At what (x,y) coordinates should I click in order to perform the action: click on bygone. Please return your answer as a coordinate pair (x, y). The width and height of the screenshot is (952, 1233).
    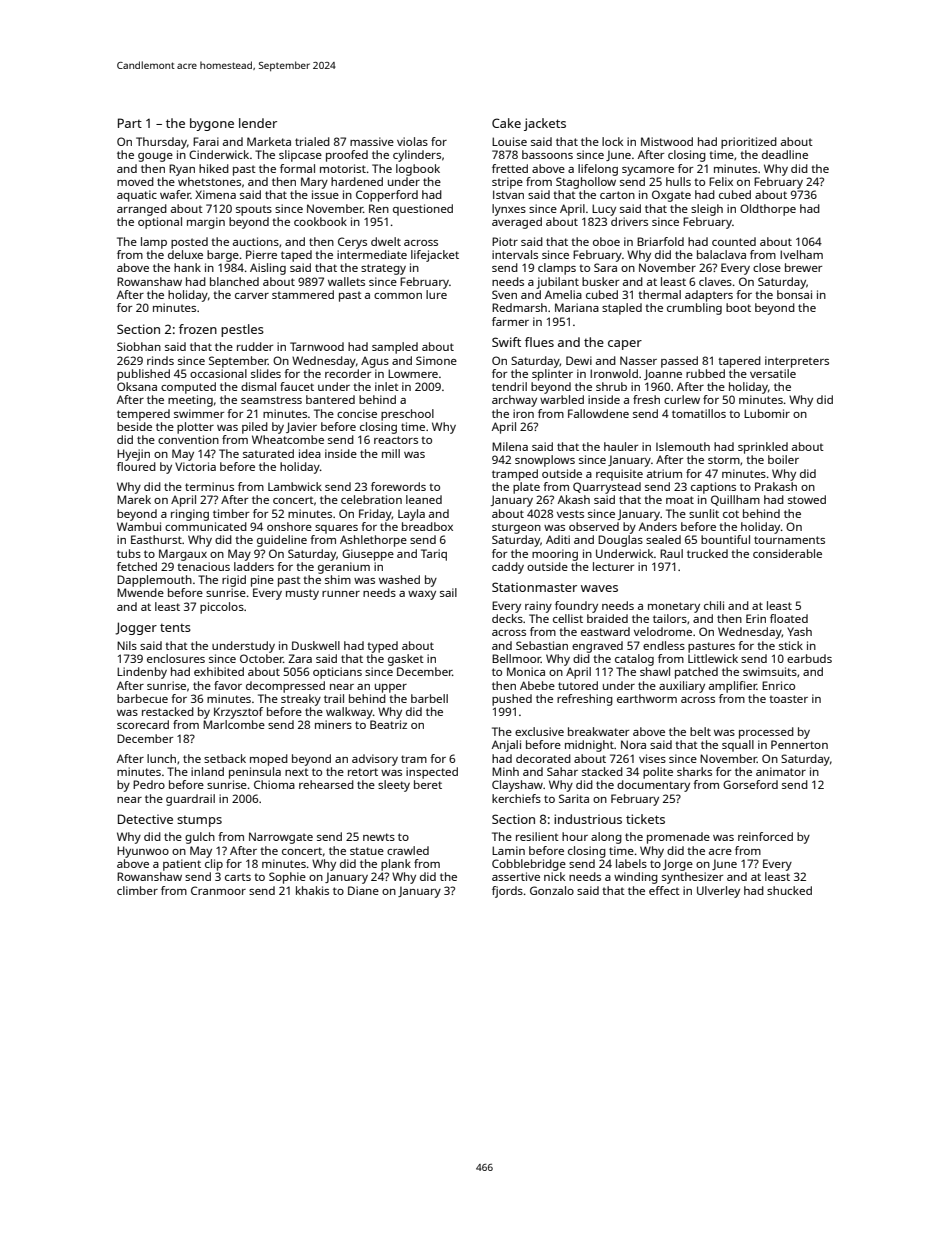
    Looking at the image, I should click on (212, 124).
